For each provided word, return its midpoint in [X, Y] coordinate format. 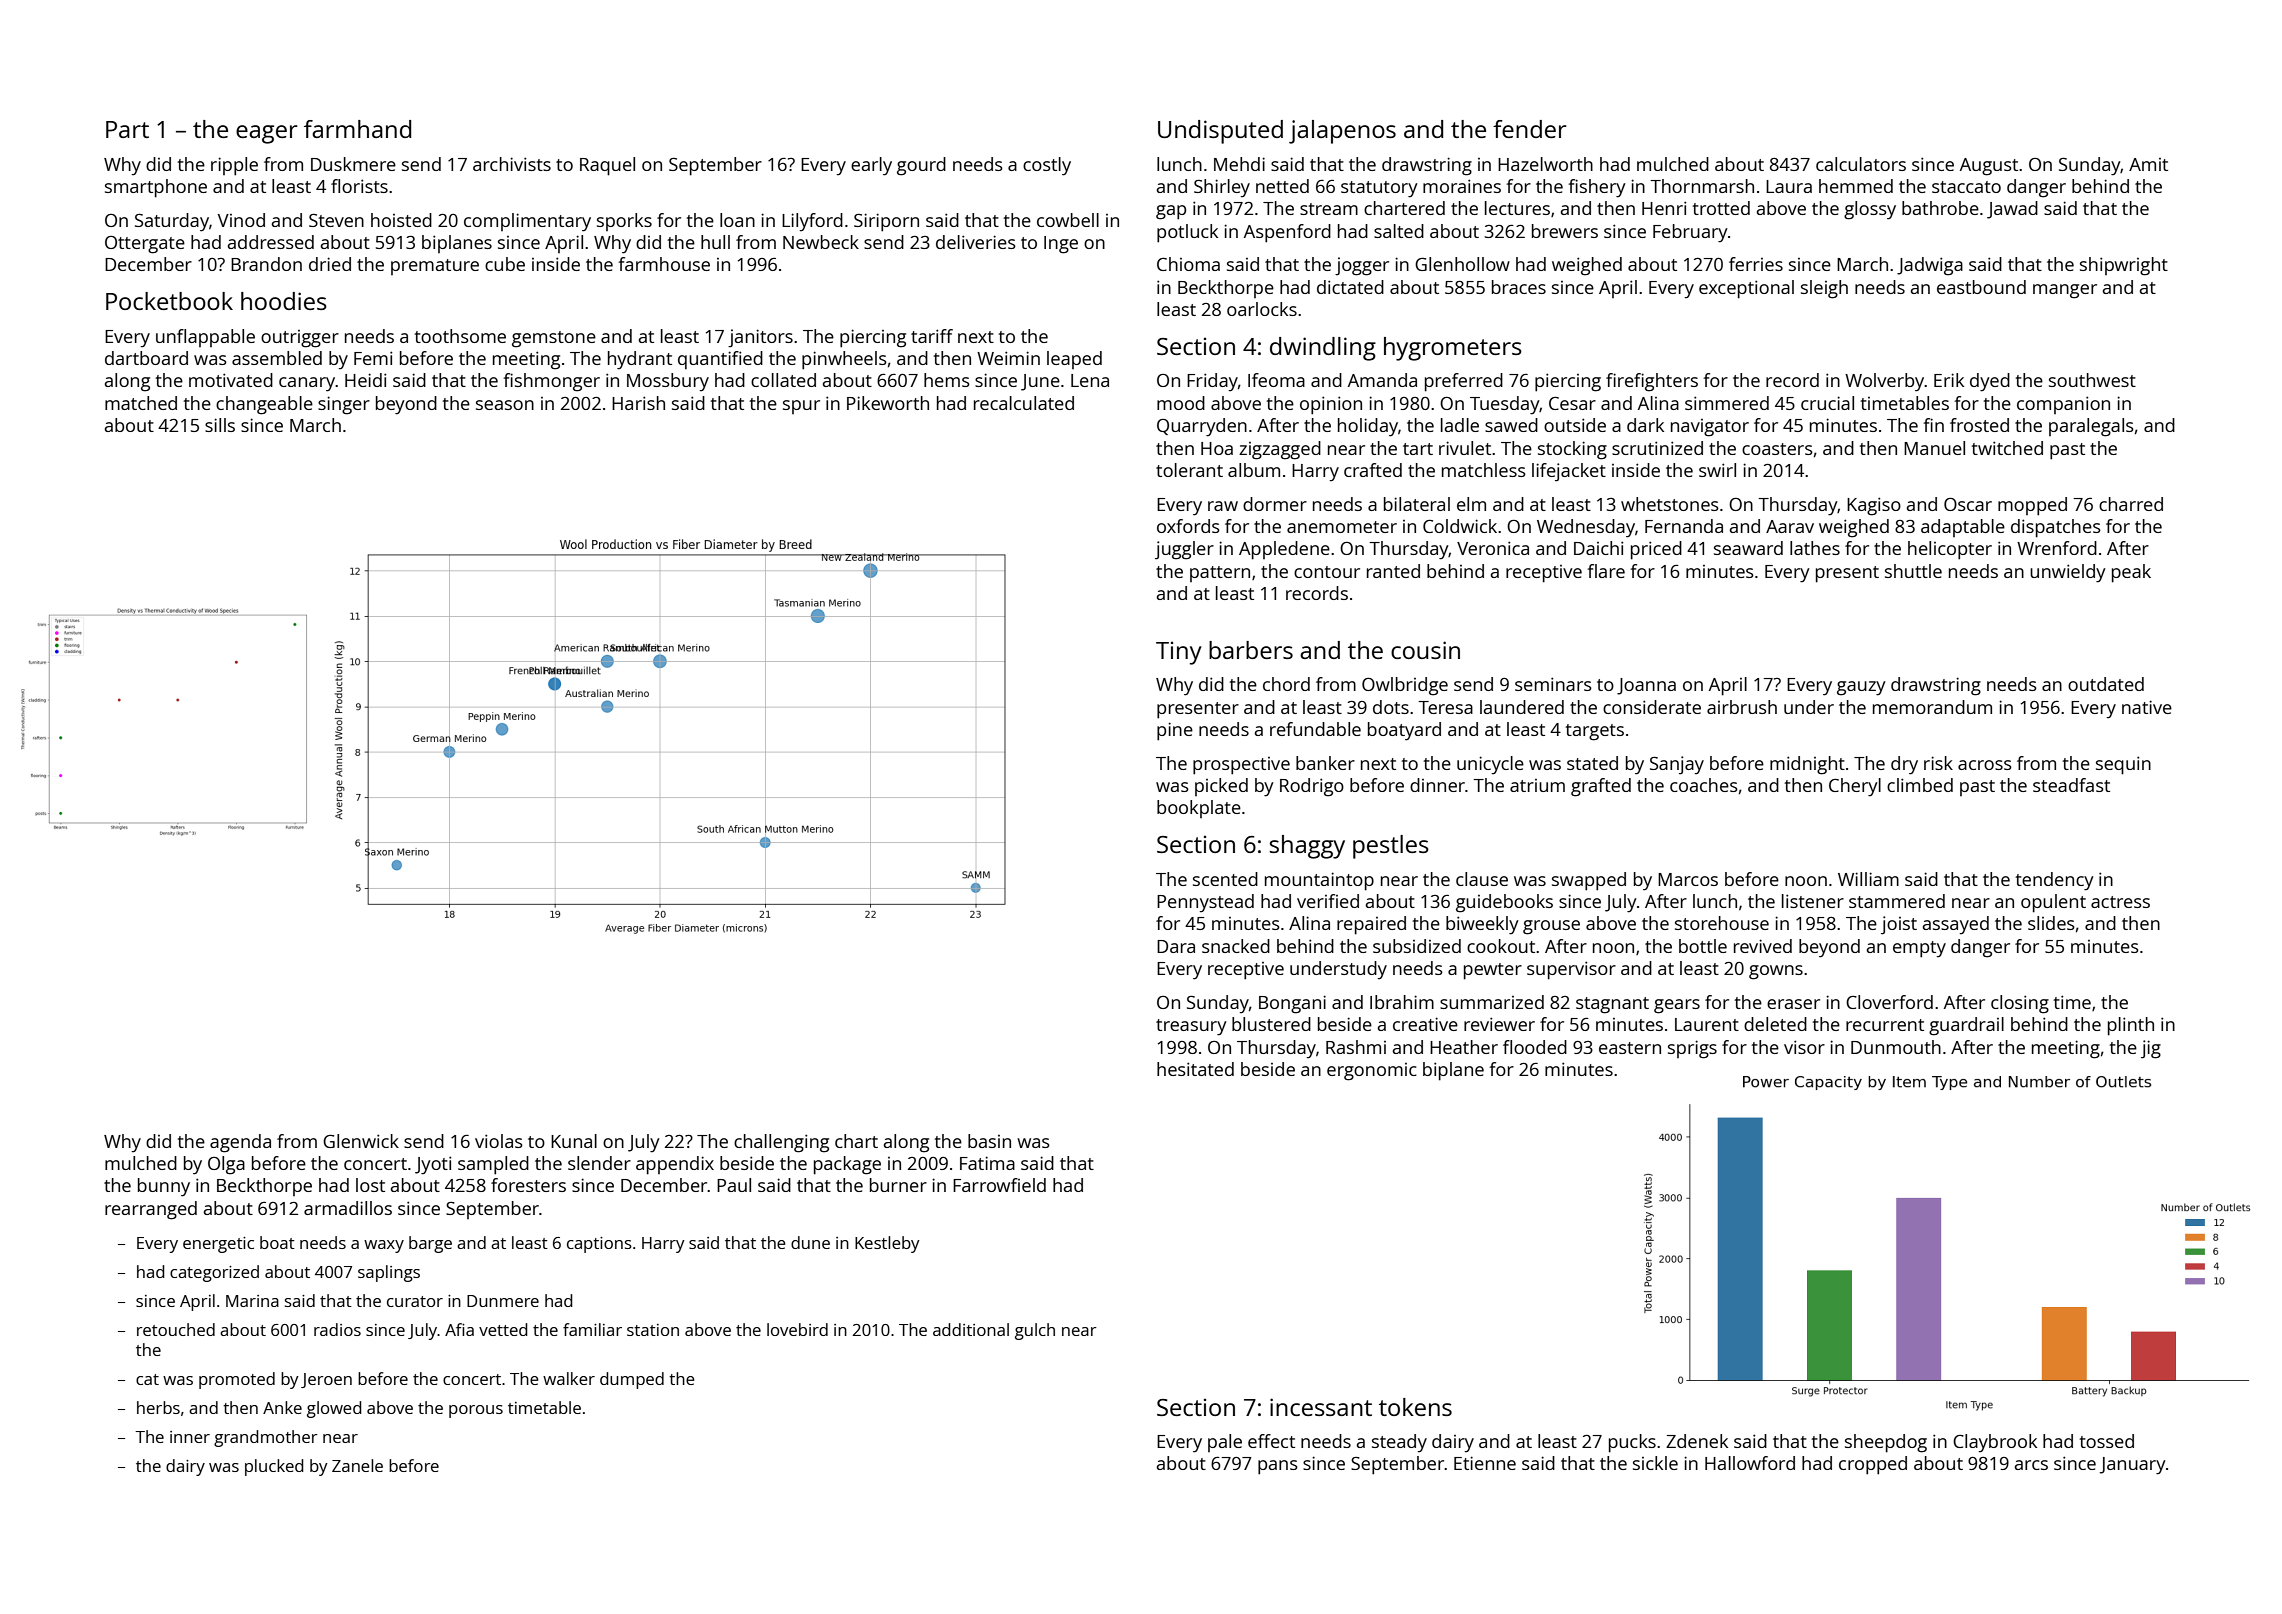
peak [2131, 573]
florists [359, 186]
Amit [2148, 164]
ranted [1393, 571]
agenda [240, 1143]
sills [220, 425]
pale [1225, 1443]
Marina [252, 1301]
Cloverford [1889, 1002]
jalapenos [1342, 132]
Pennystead [1205, 903]
